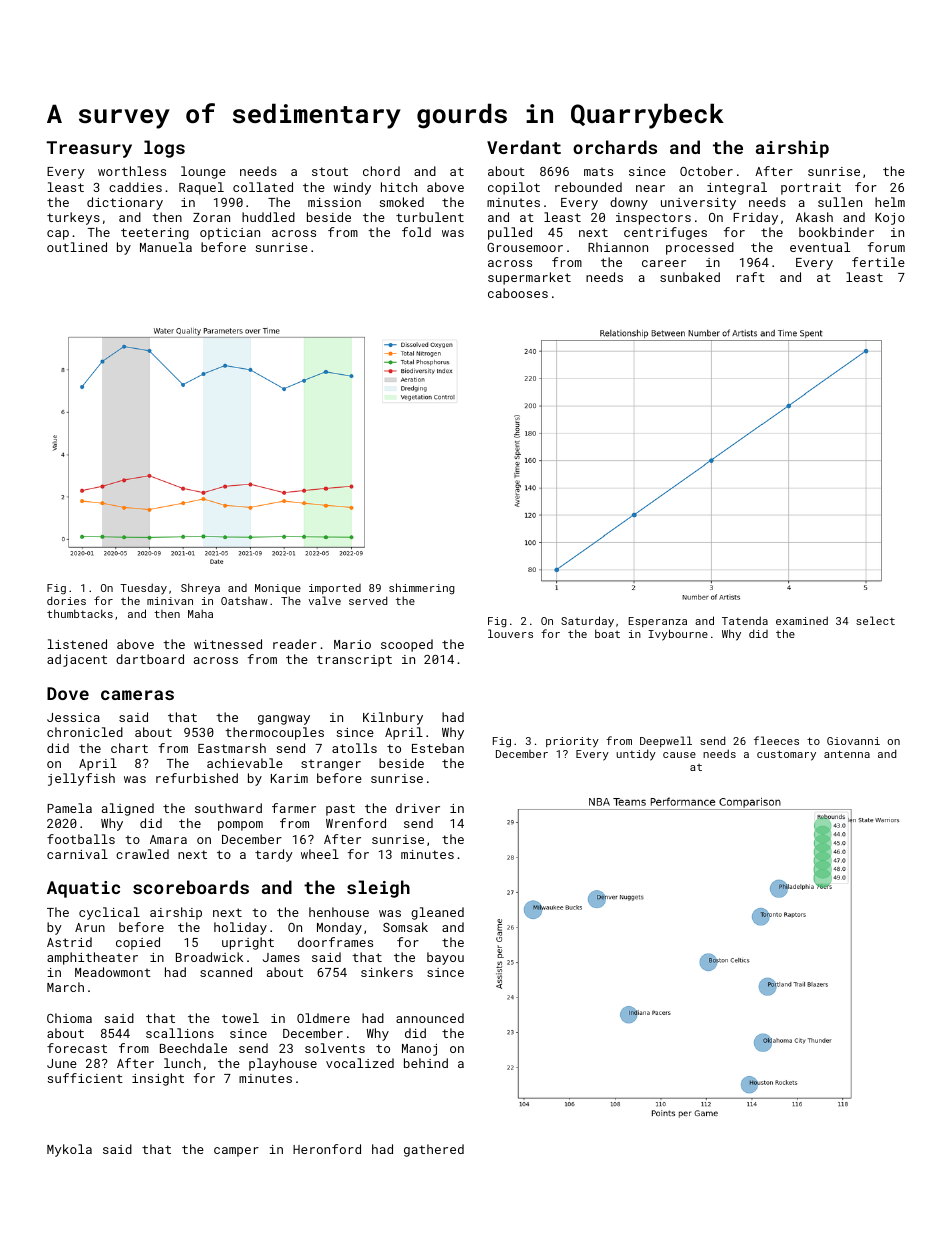 This document has width=952, height=1233. What do you see at coordinates (875, 620) in the document?
I see `select` at bounding box center [875, 620].
